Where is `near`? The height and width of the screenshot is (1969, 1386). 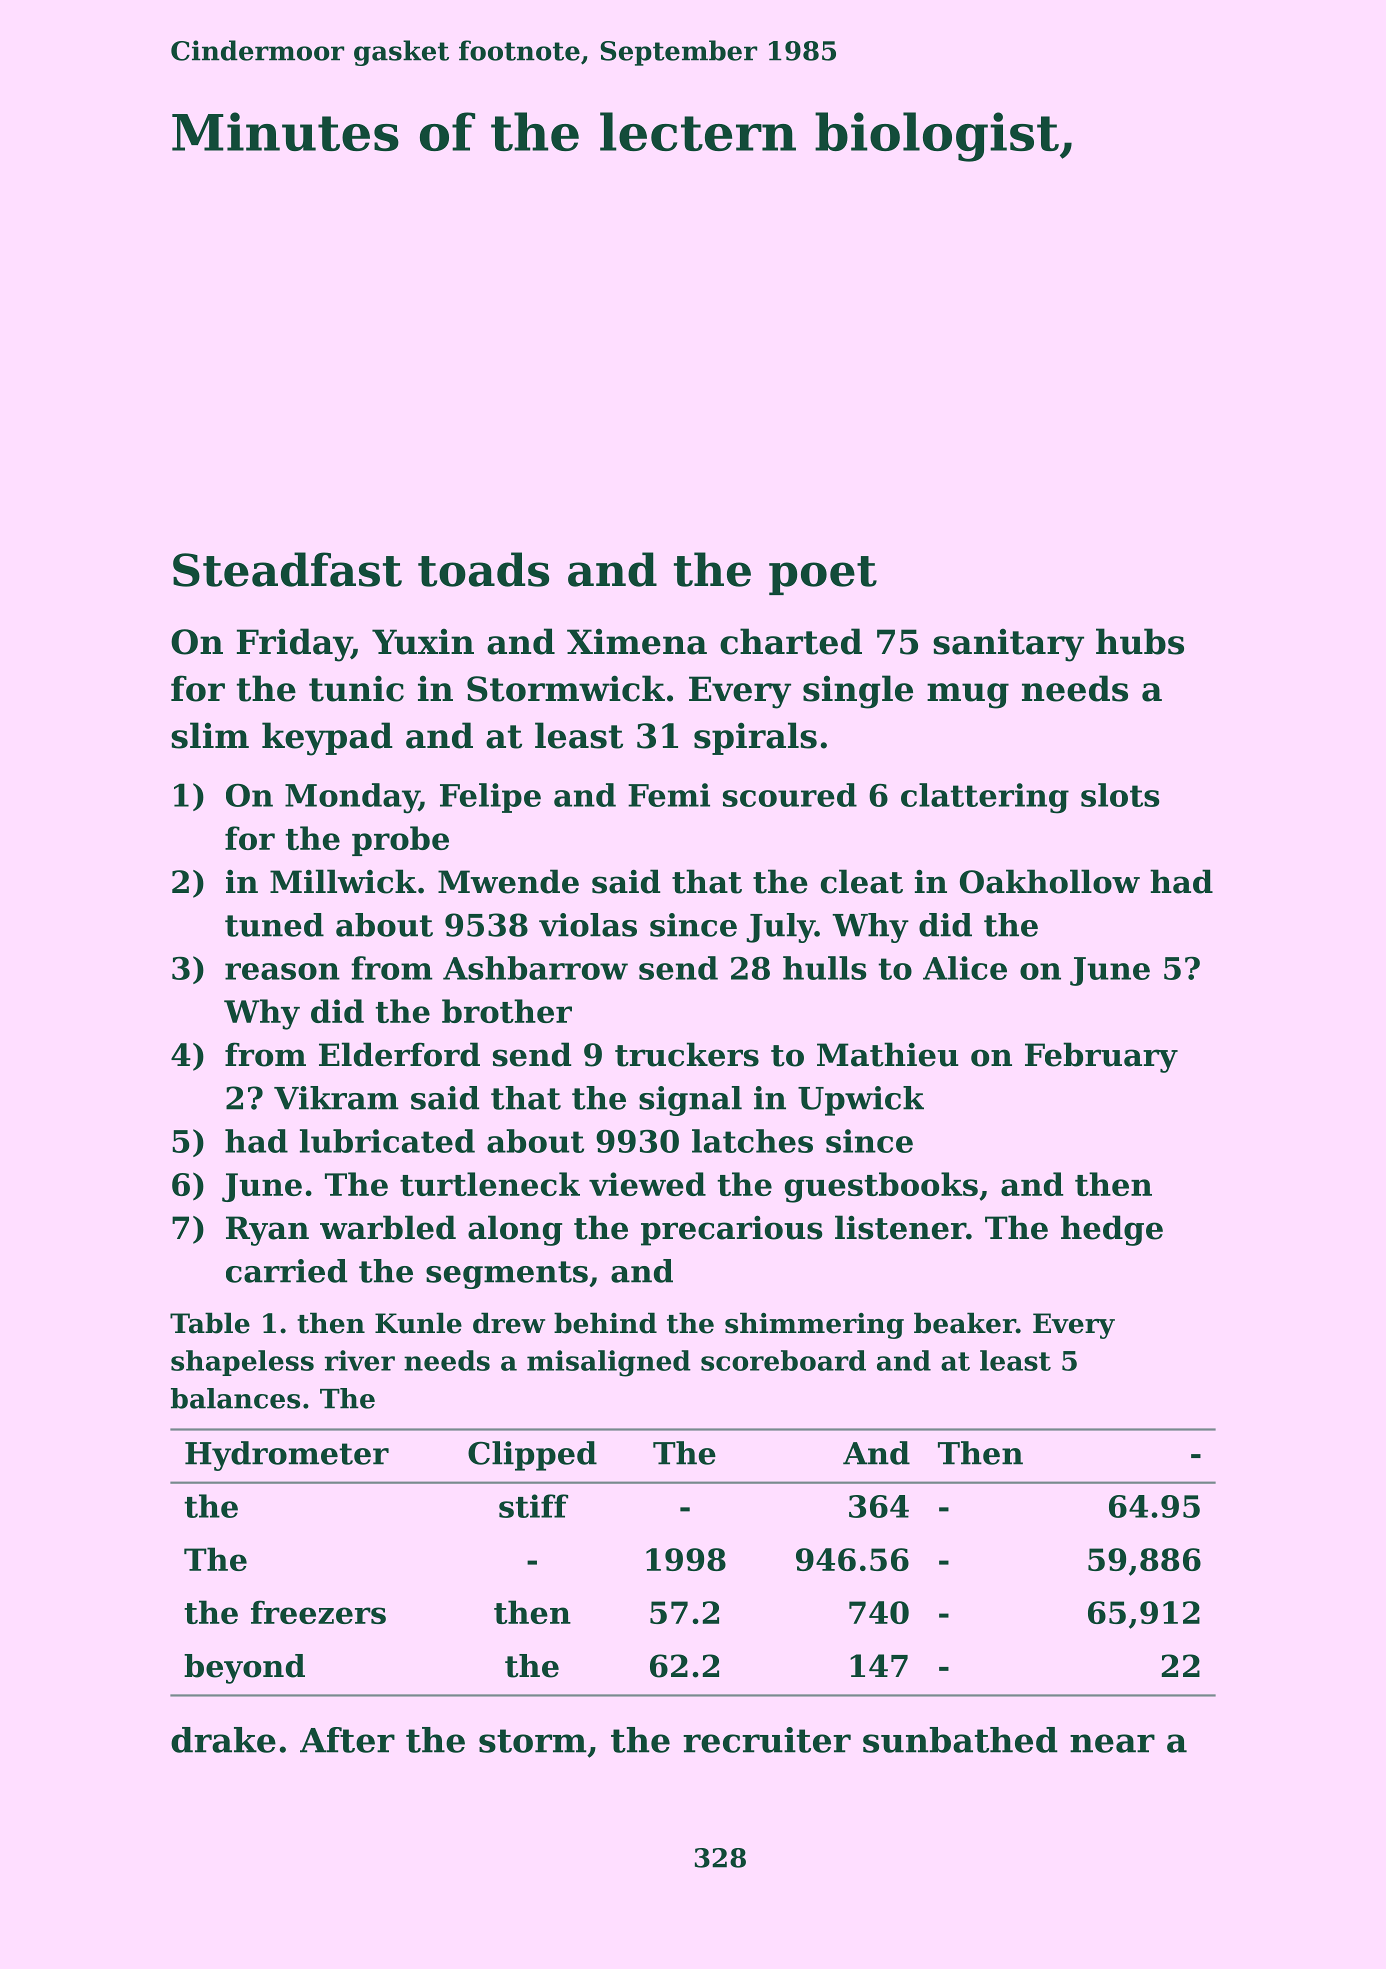 near is located at coordinates (1112, 1743).
